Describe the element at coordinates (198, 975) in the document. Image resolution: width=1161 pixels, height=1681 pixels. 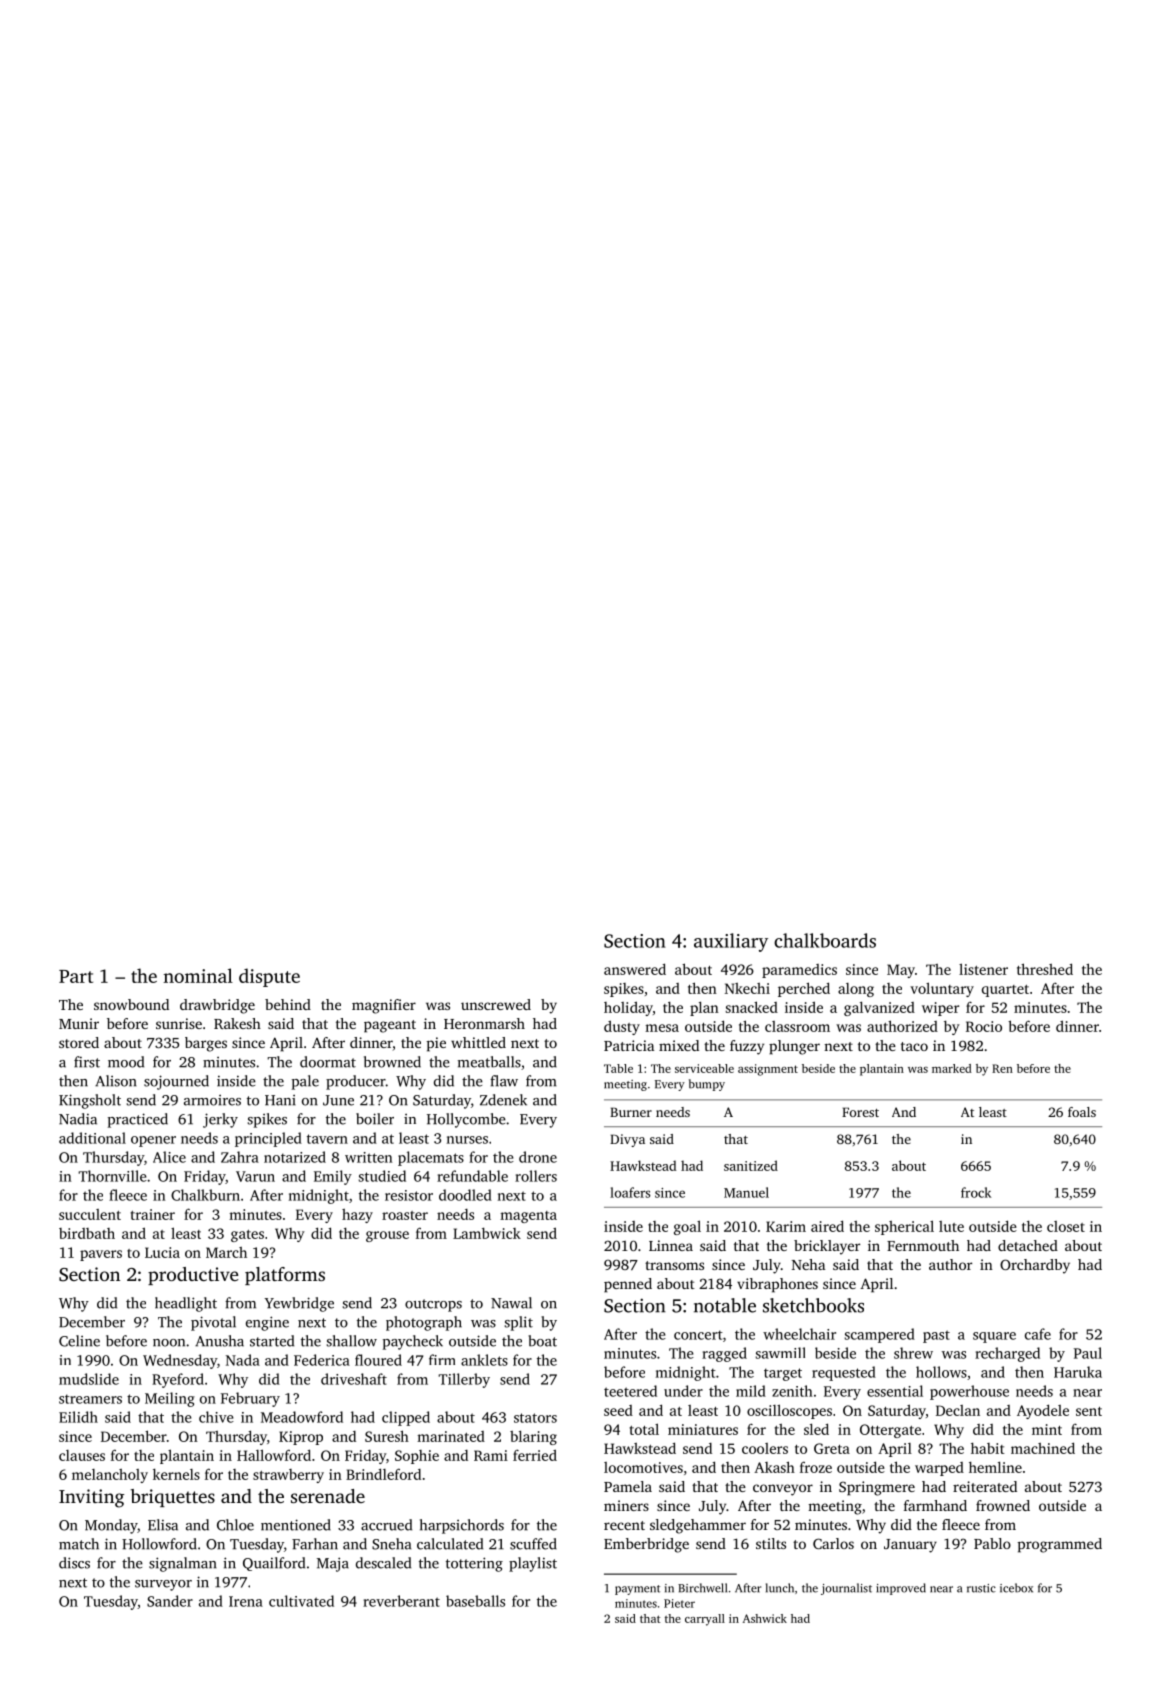
I see `nominal` at that location.
